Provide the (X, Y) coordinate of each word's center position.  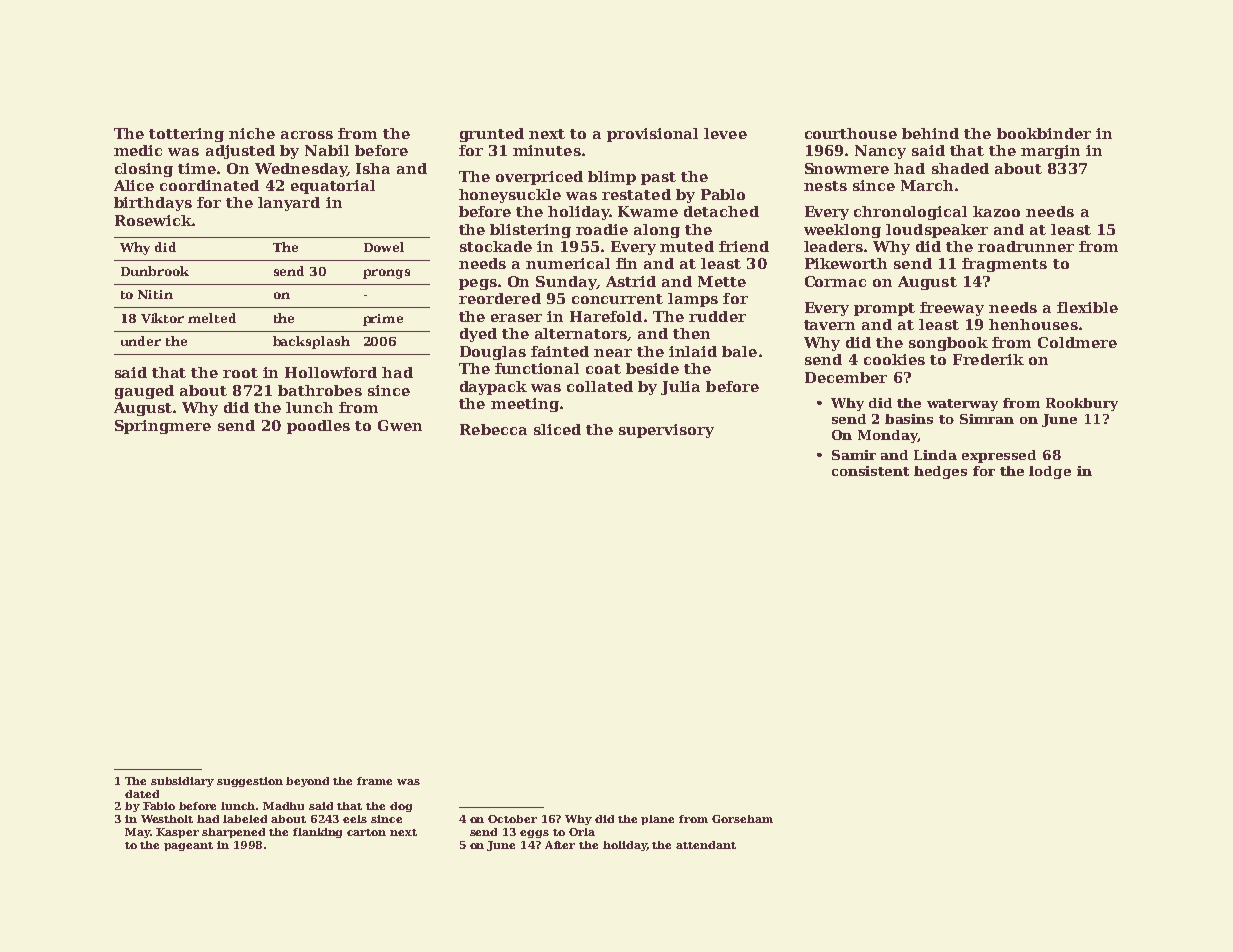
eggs (534, 834)
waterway (962, 405)
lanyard (289, 204)
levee (725, 133)
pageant (188, 846)
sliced (557, 429)
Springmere (163, 427)
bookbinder (1044, 133)
